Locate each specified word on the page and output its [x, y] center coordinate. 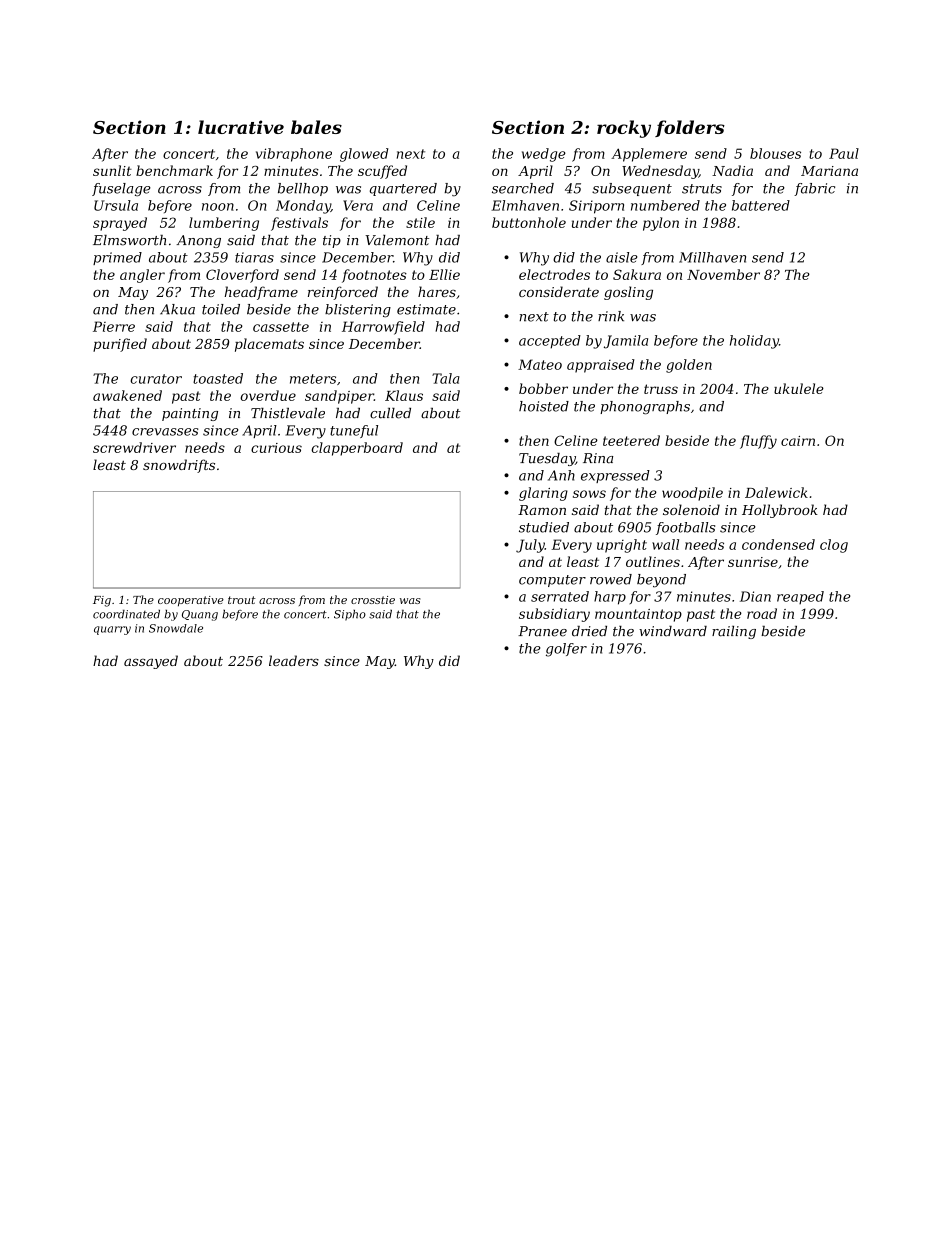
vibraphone [294, 155]
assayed [151, 662]
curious [276, 448]
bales [316, 127]
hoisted [544, 406]
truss [661, 389]
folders [690, 128]
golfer [566, 650]
